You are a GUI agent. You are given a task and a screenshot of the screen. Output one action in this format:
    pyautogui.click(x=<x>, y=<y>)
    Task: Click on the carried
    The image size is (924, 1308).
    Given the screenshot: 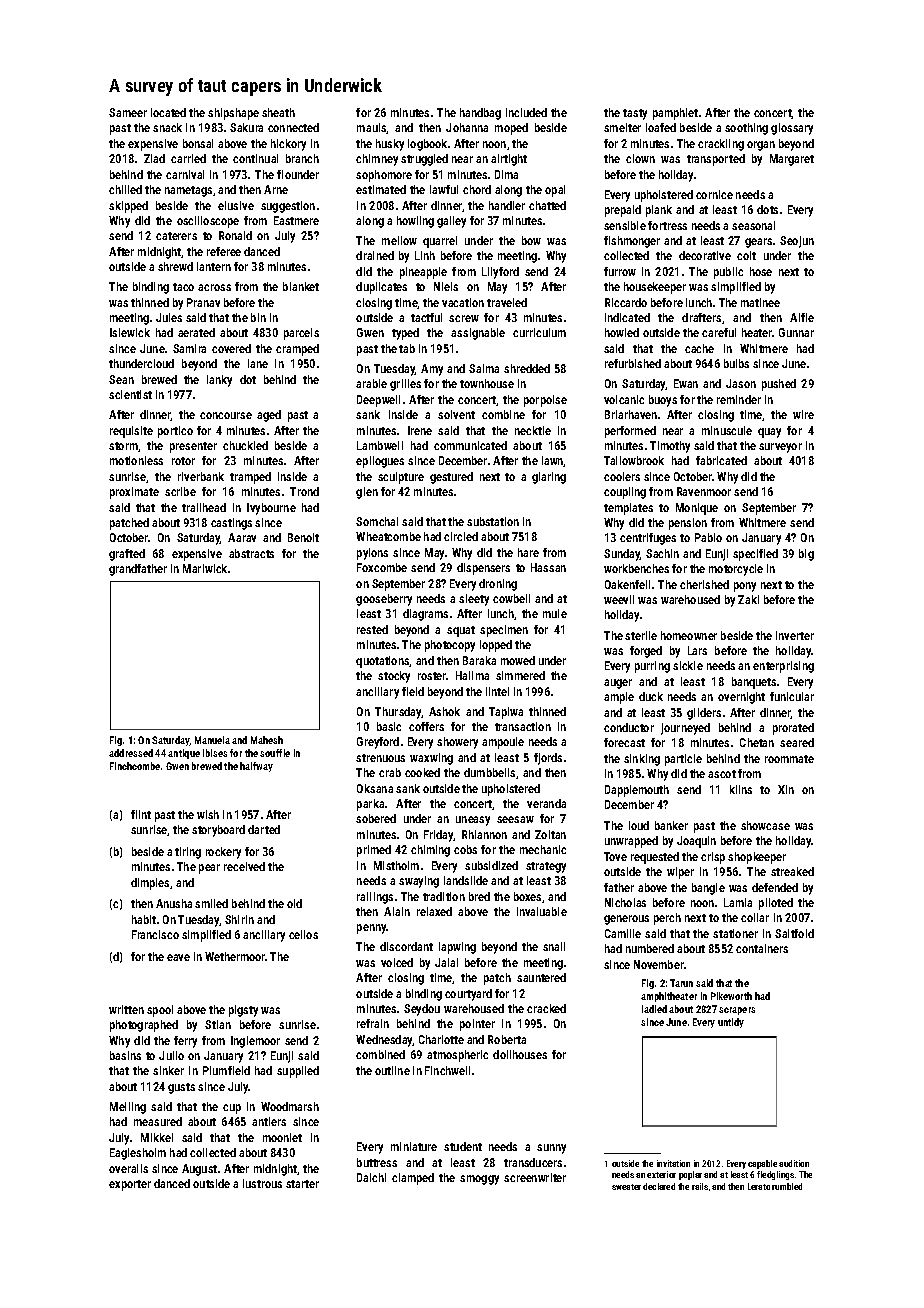 What is the action you would take?
    pyautogui.click(x=188, y=158)
